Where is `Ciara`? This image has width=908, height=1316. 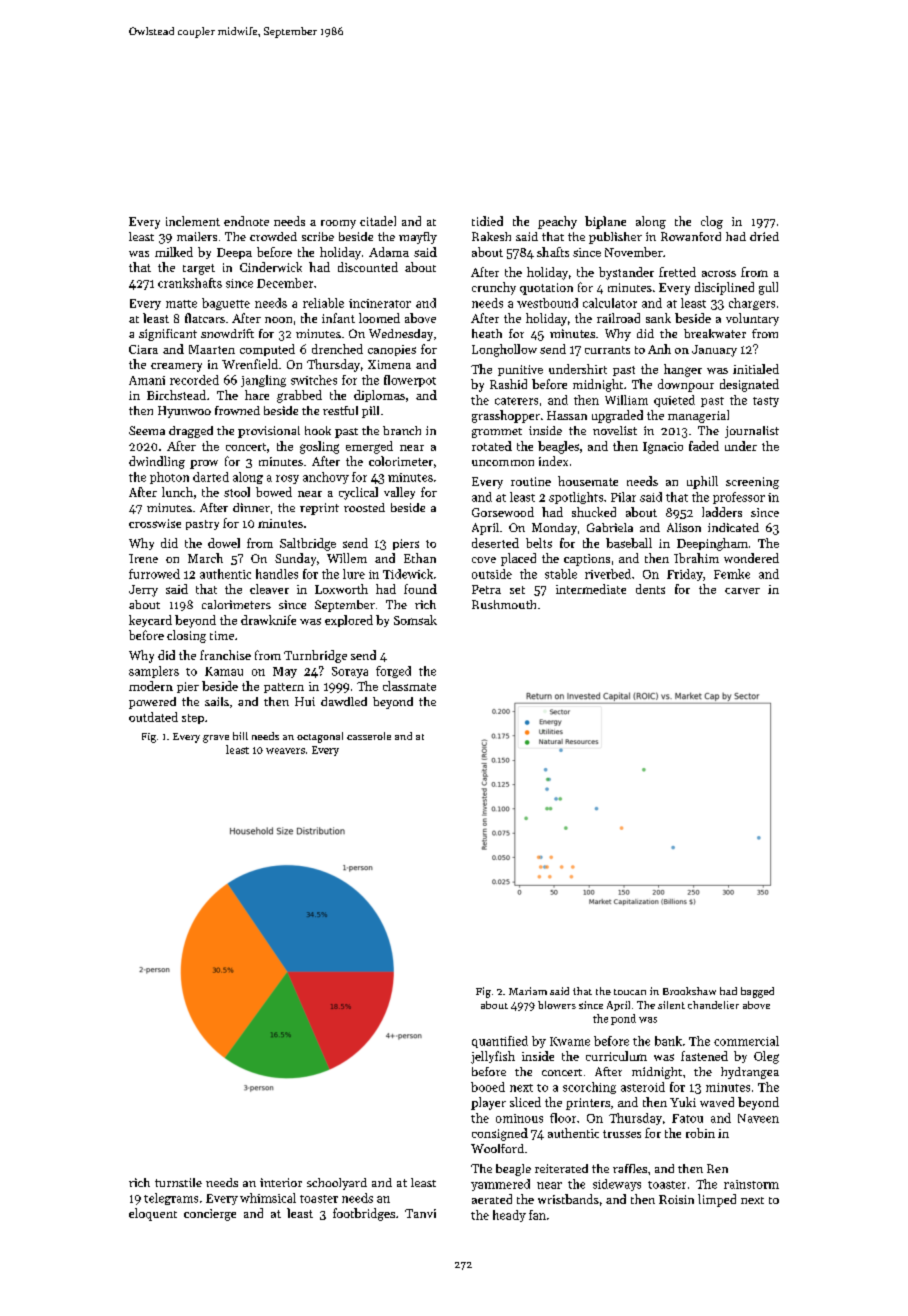 Ciara is located at coordinates (143, 349).
